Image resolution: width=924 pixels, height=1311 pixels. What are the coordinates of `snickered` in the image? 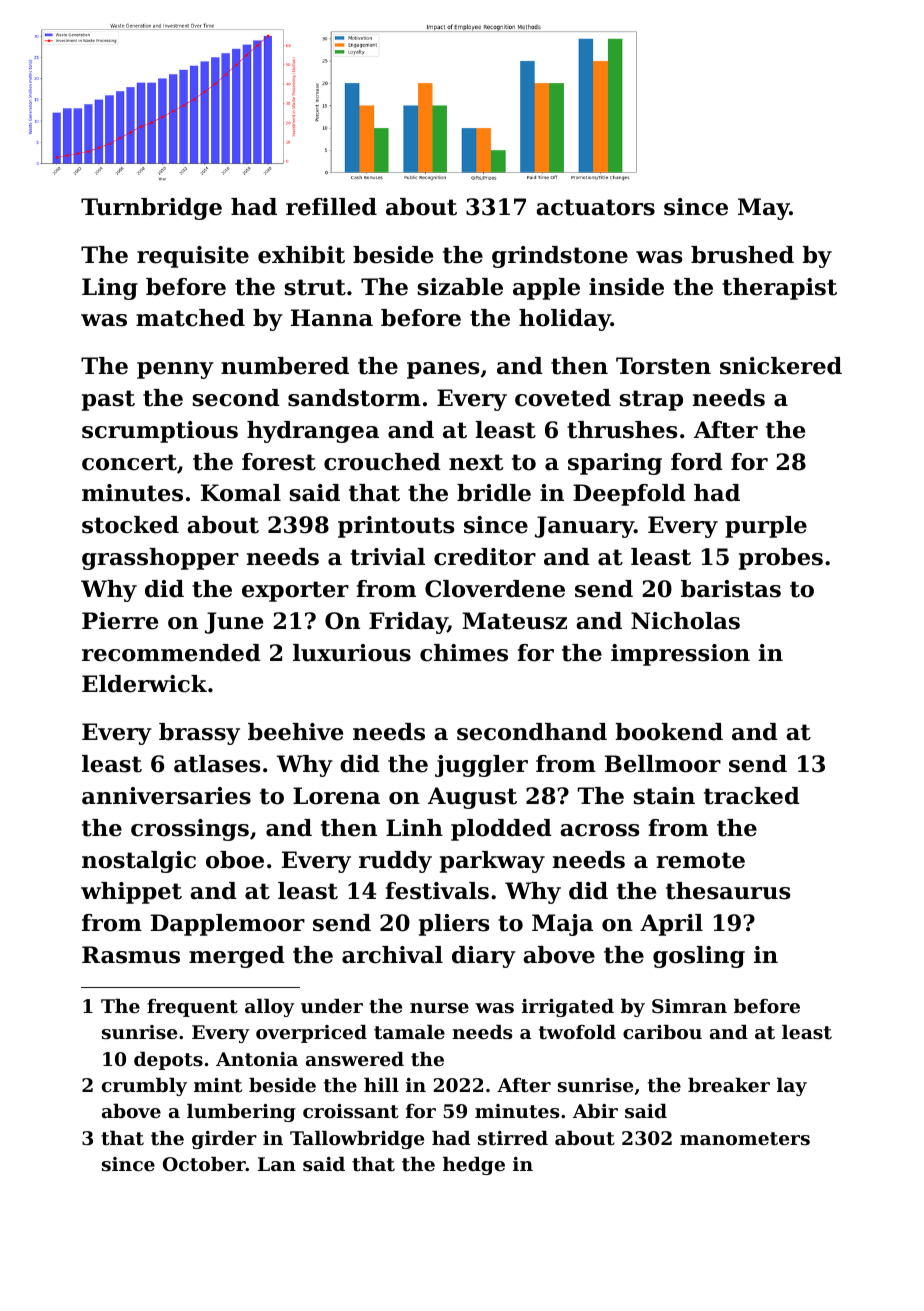 It's located at (781, 366).
